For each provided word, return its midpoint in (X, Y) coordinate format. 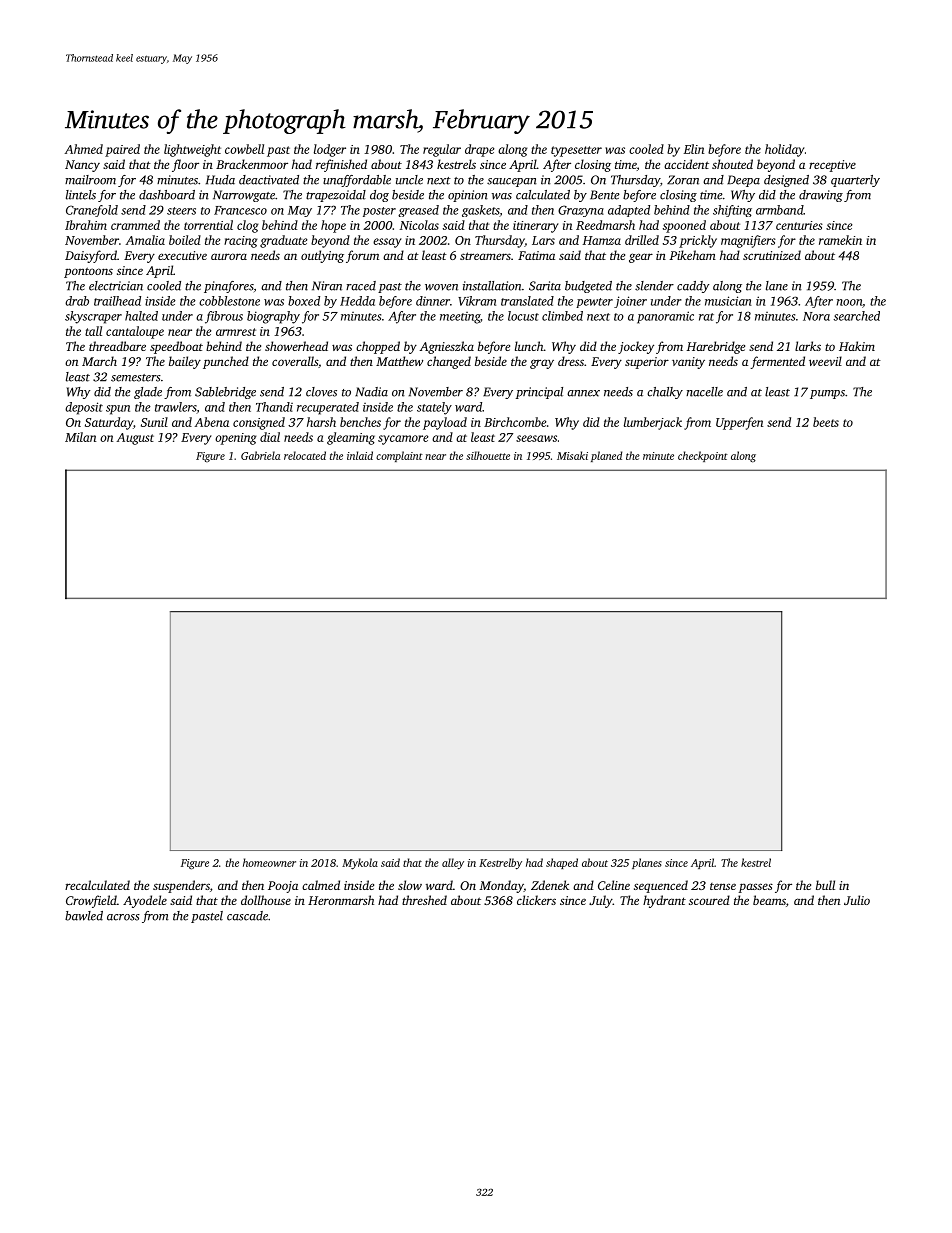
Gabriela (260, 455)
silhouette (488, 455)
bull (825, 885)
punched (226, 362)
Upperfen (739, 423)
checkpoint (703, 456)
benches (360, 422)
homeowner (269, 862)
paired (122, 150)
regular (442, 150)
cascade (247, 916)
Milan (80, 437)
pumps (827, 394)
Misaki (572, 455)
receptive (832, 166)
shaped (562, 863)
